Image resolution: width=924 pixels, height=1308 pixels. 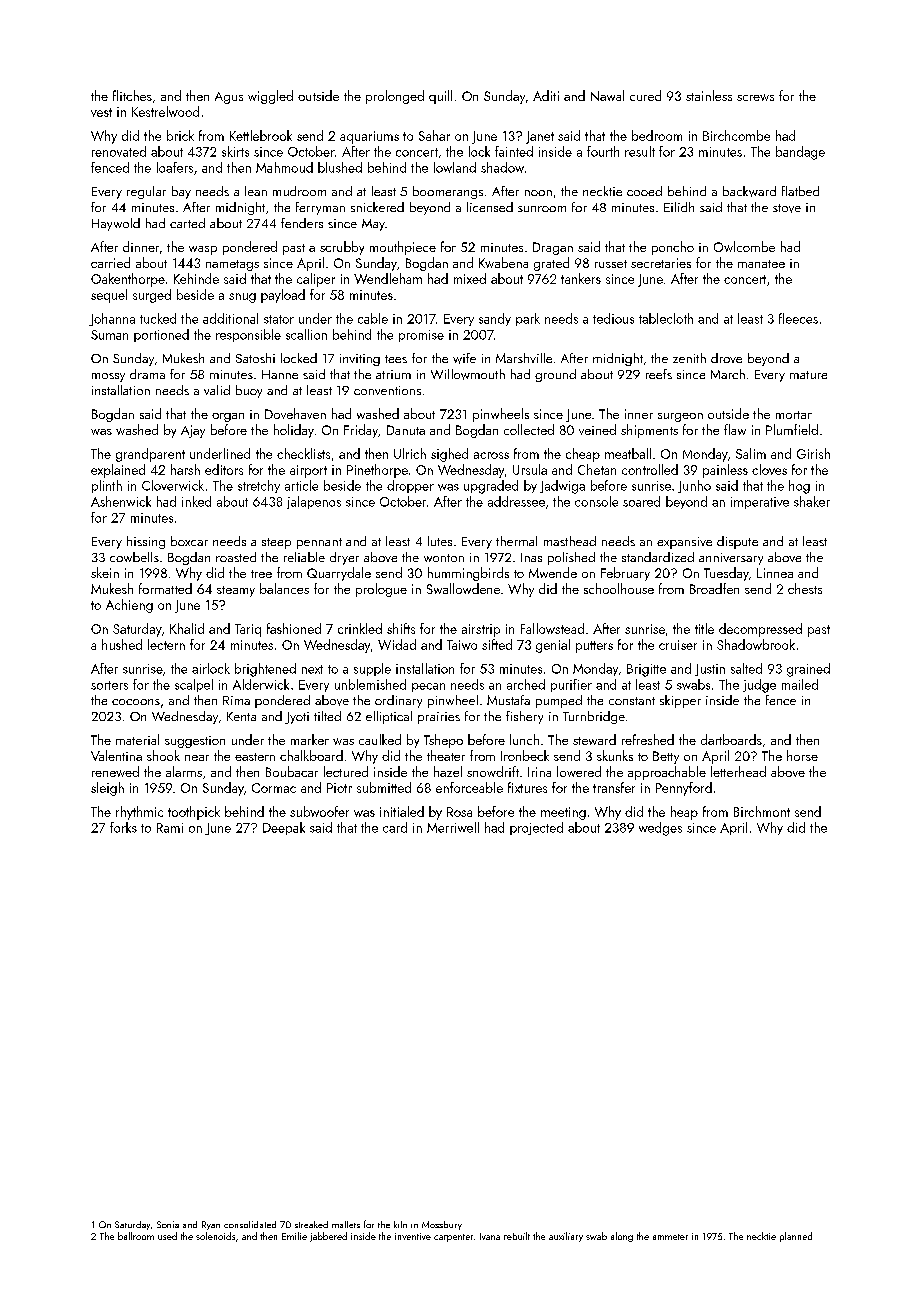 What do you see at coordinates (194, 685) in the page?
I see `scalpel` at bounding box center [194, 685].
